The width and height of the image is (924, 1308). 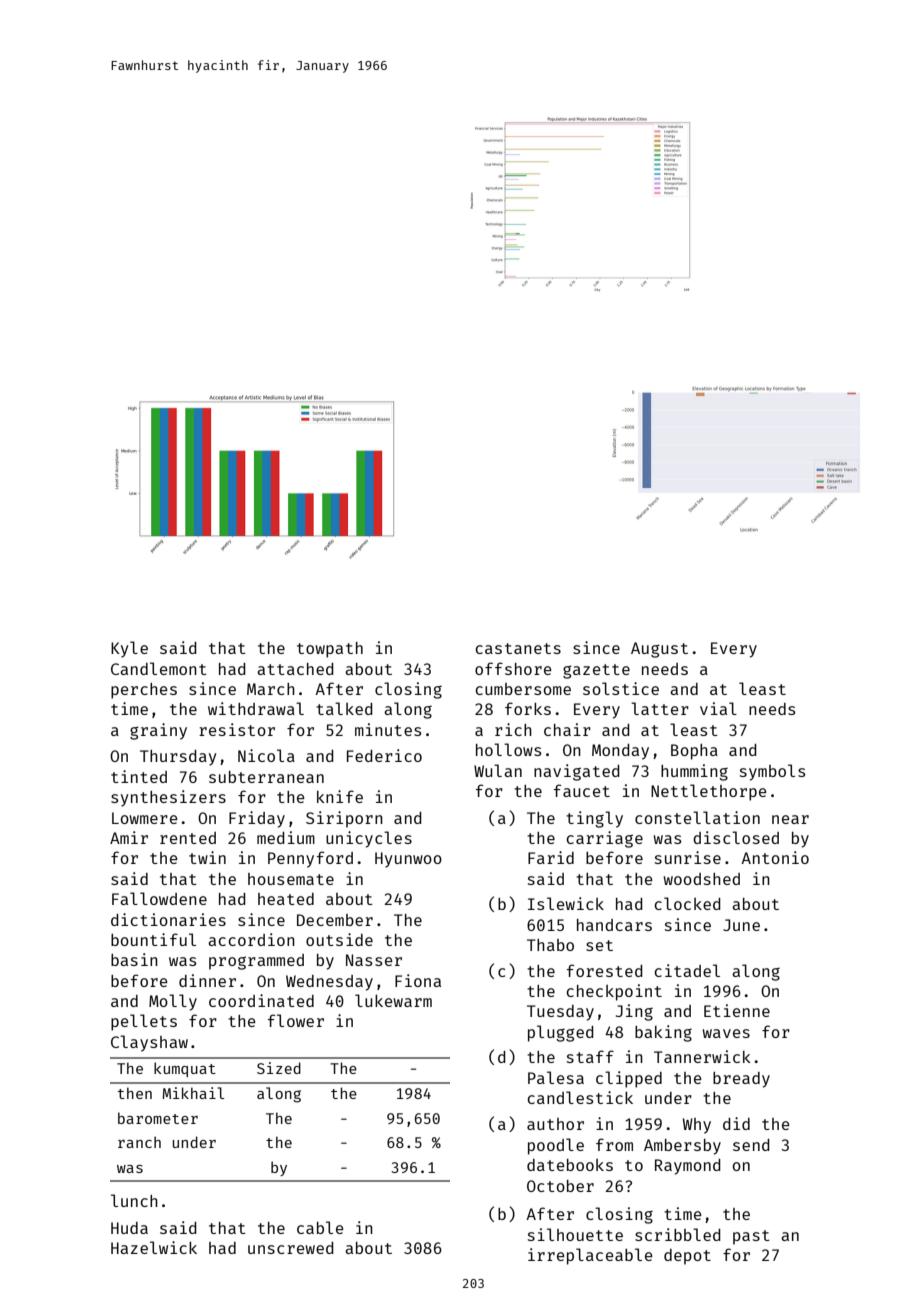 What do you see at coordinates (621, 688) in the image?
I see `solstice` at bounding box center [621, 688].
